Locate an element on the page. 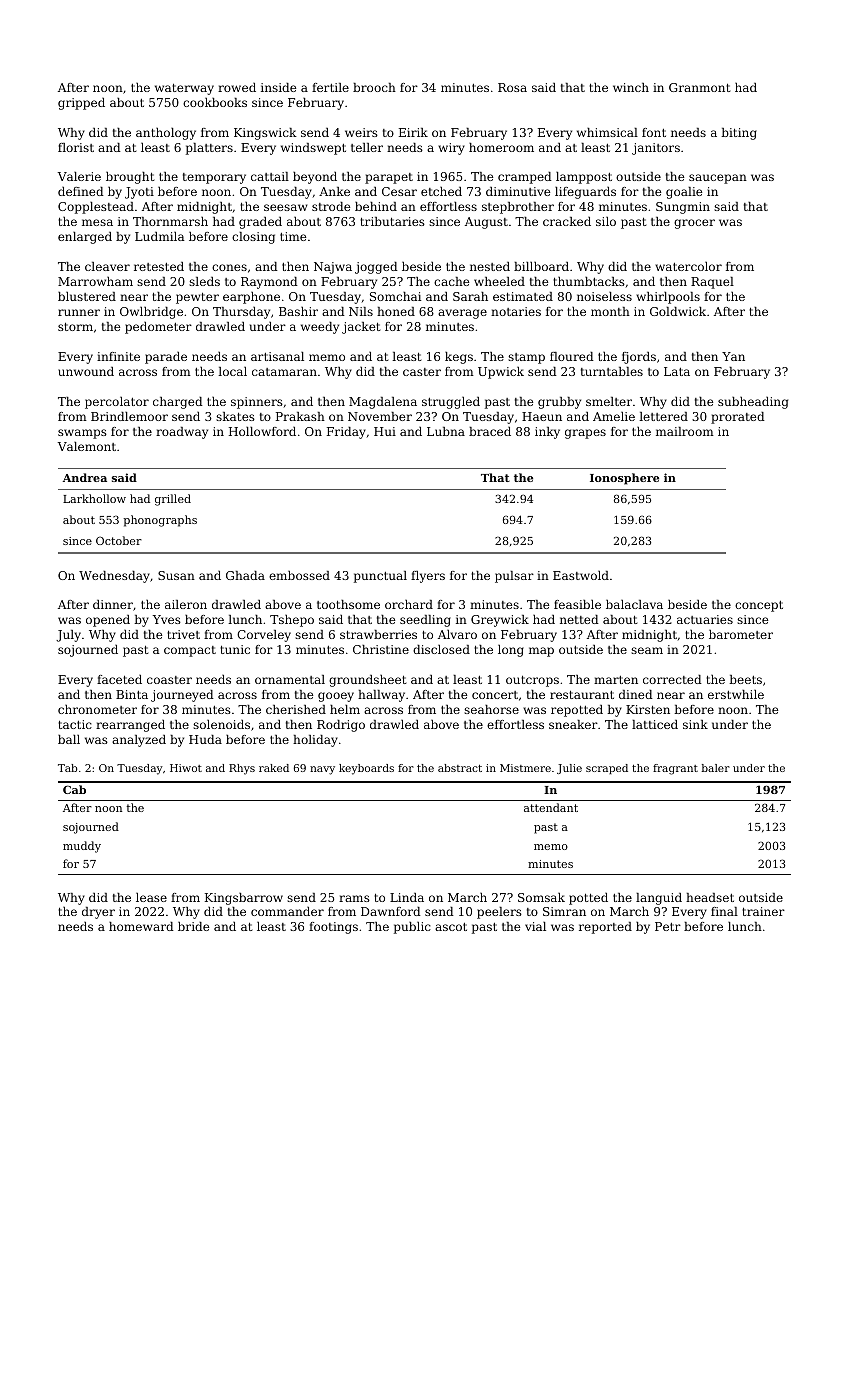 This image has height=1400, width=849. homeward is located at coordinates (141, 926).
